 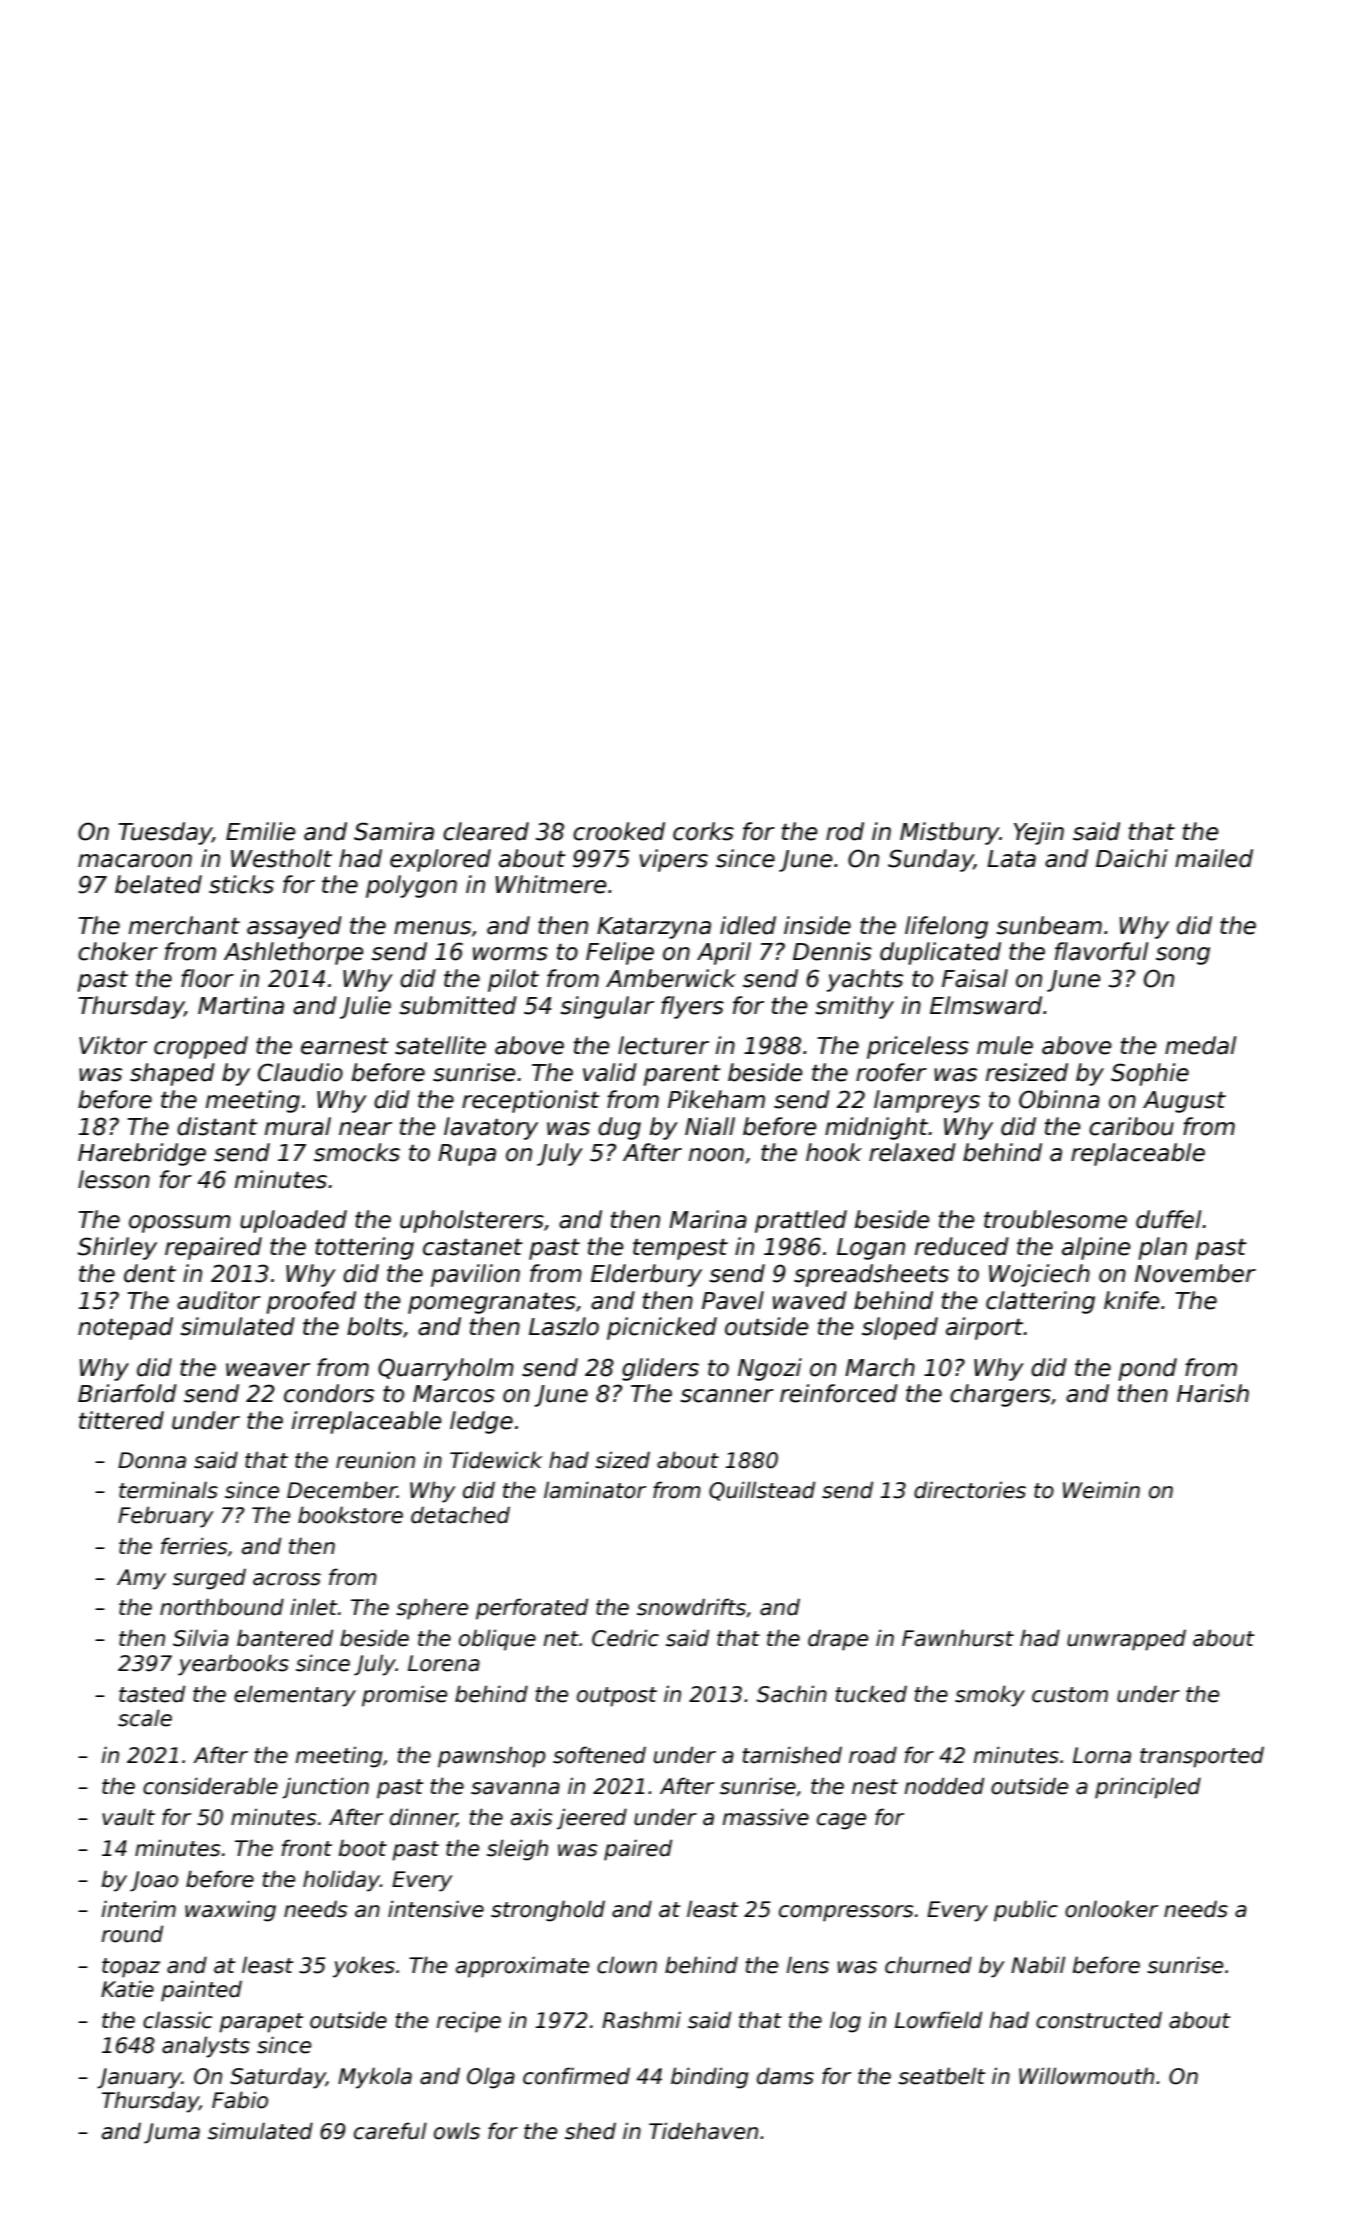 I want to click on Lata, so click(x=1011, y=859).
